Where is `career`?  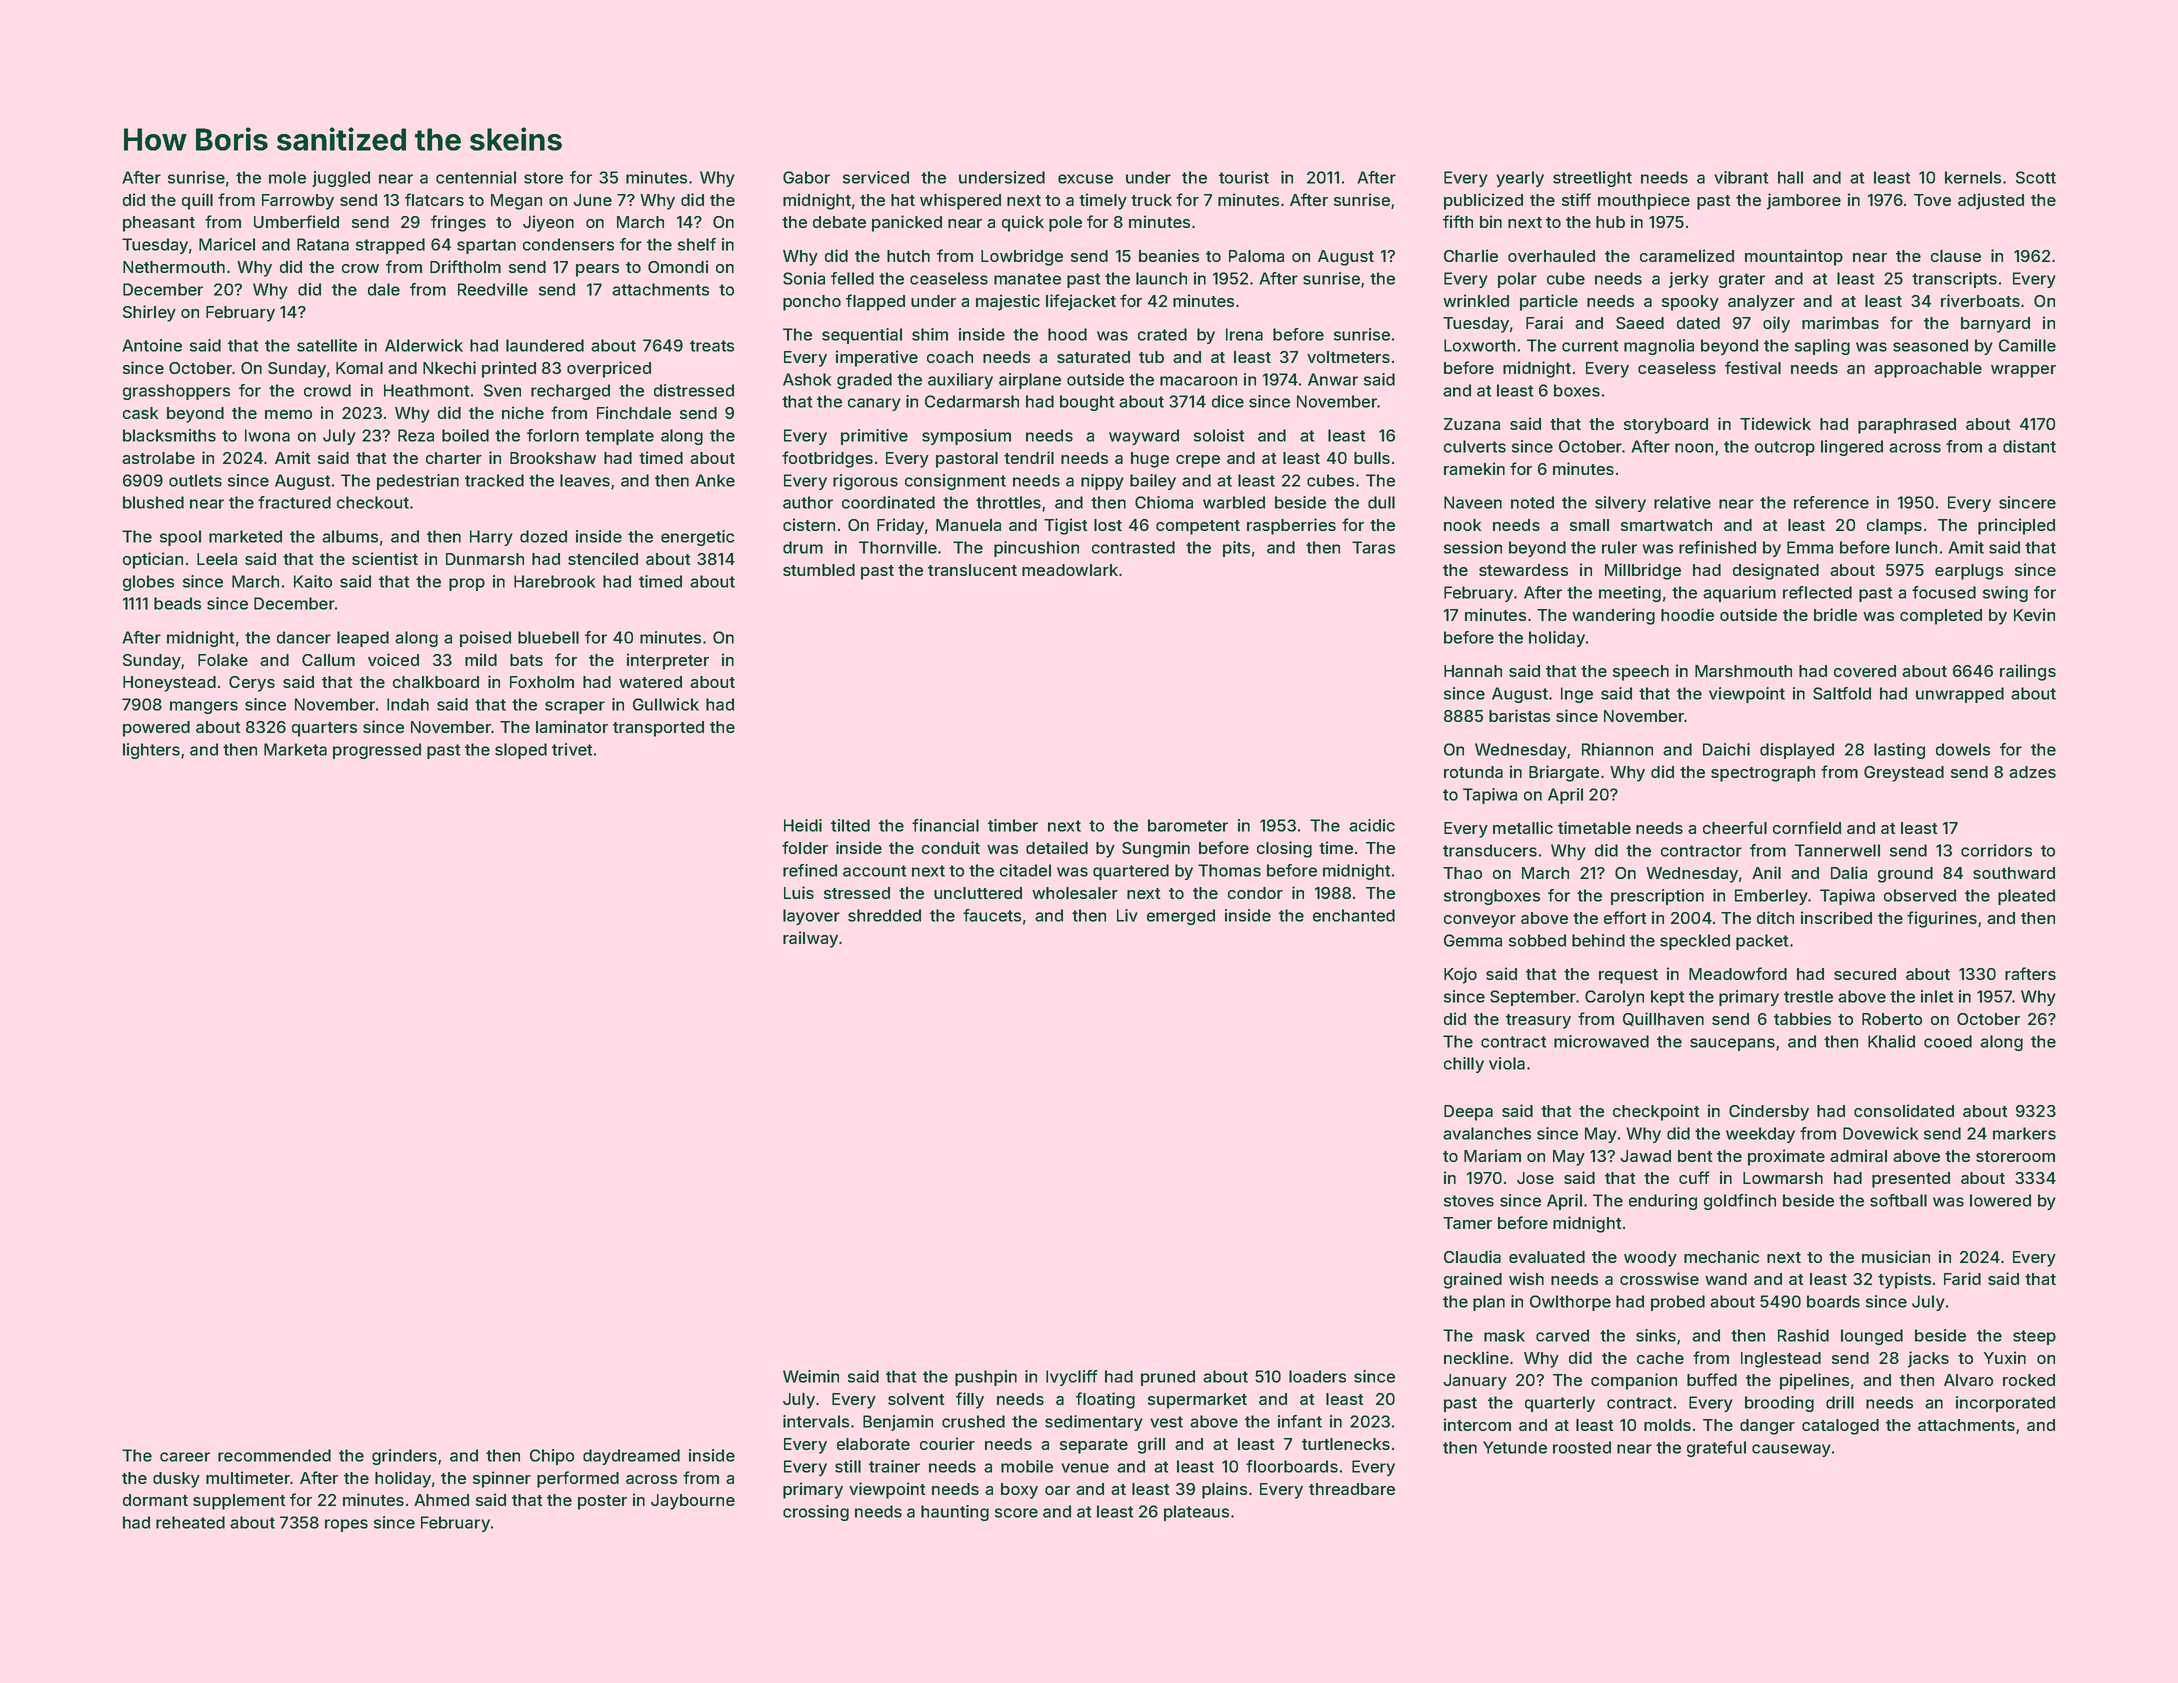 career is located at coordinates (185, 1457).
